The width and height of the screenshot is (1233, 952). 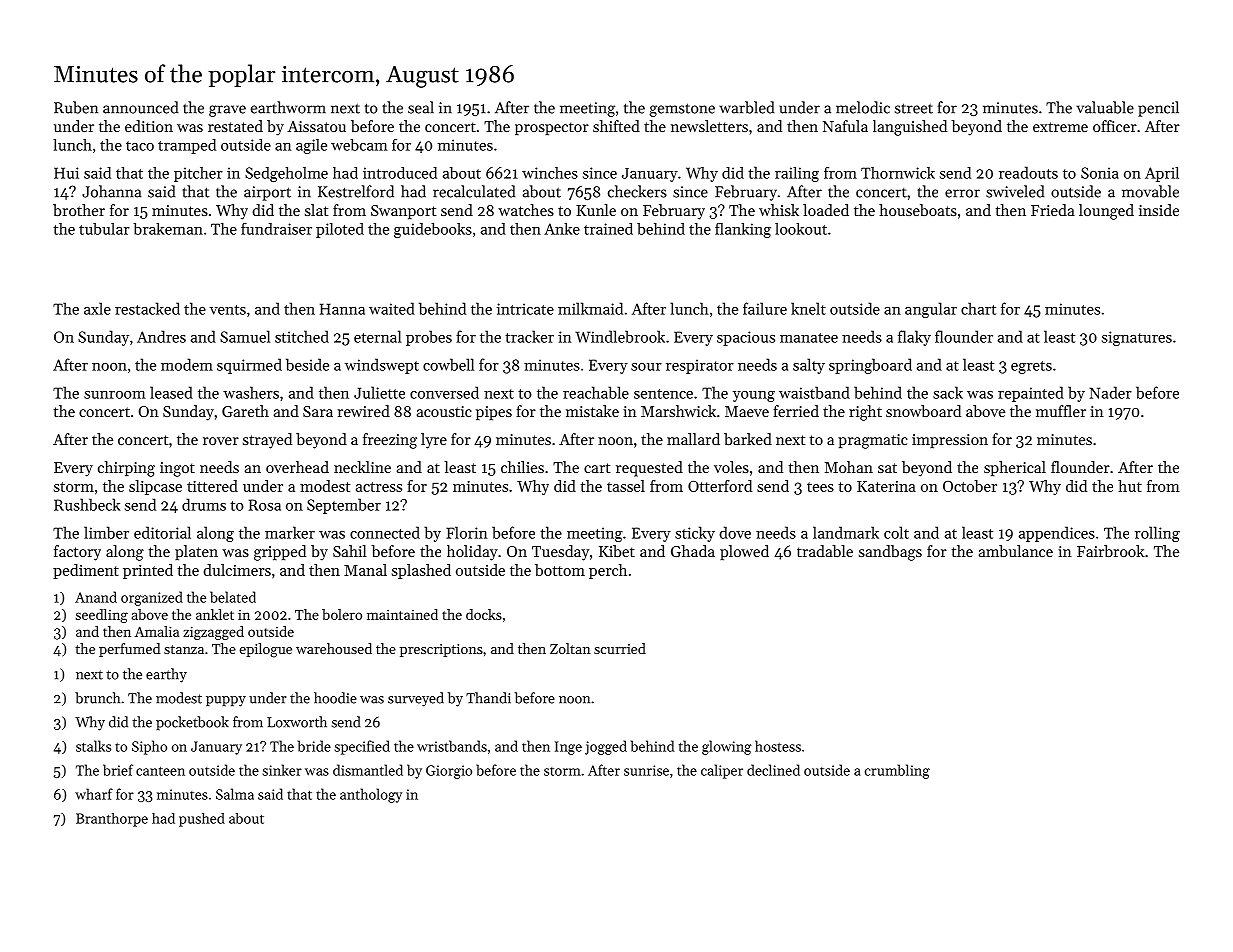 I want to click on Katerina, so click(x=886, y=486).
